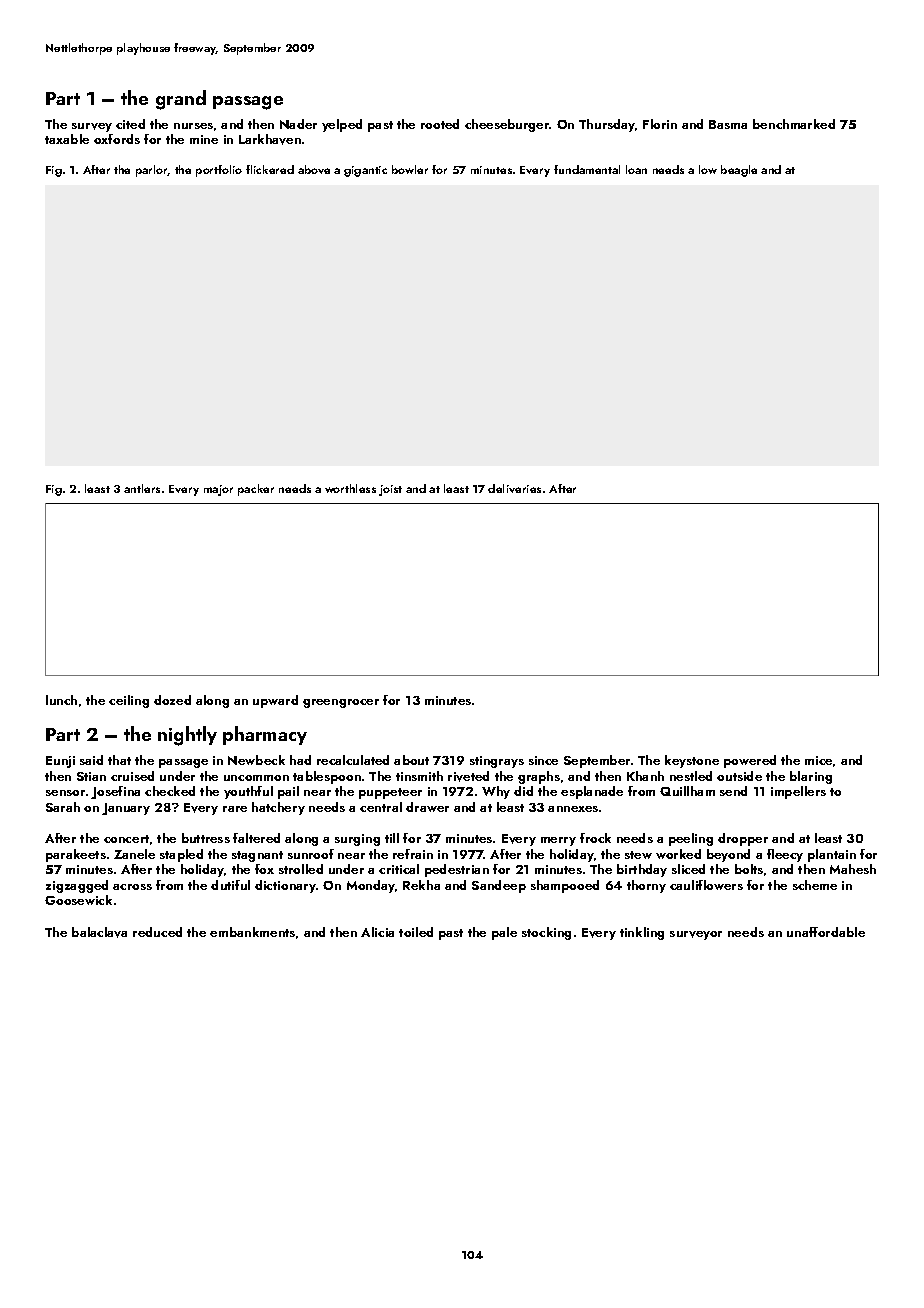 This screenshot has width=924, height=1308. I want to click on pale, so click(504, 933).
